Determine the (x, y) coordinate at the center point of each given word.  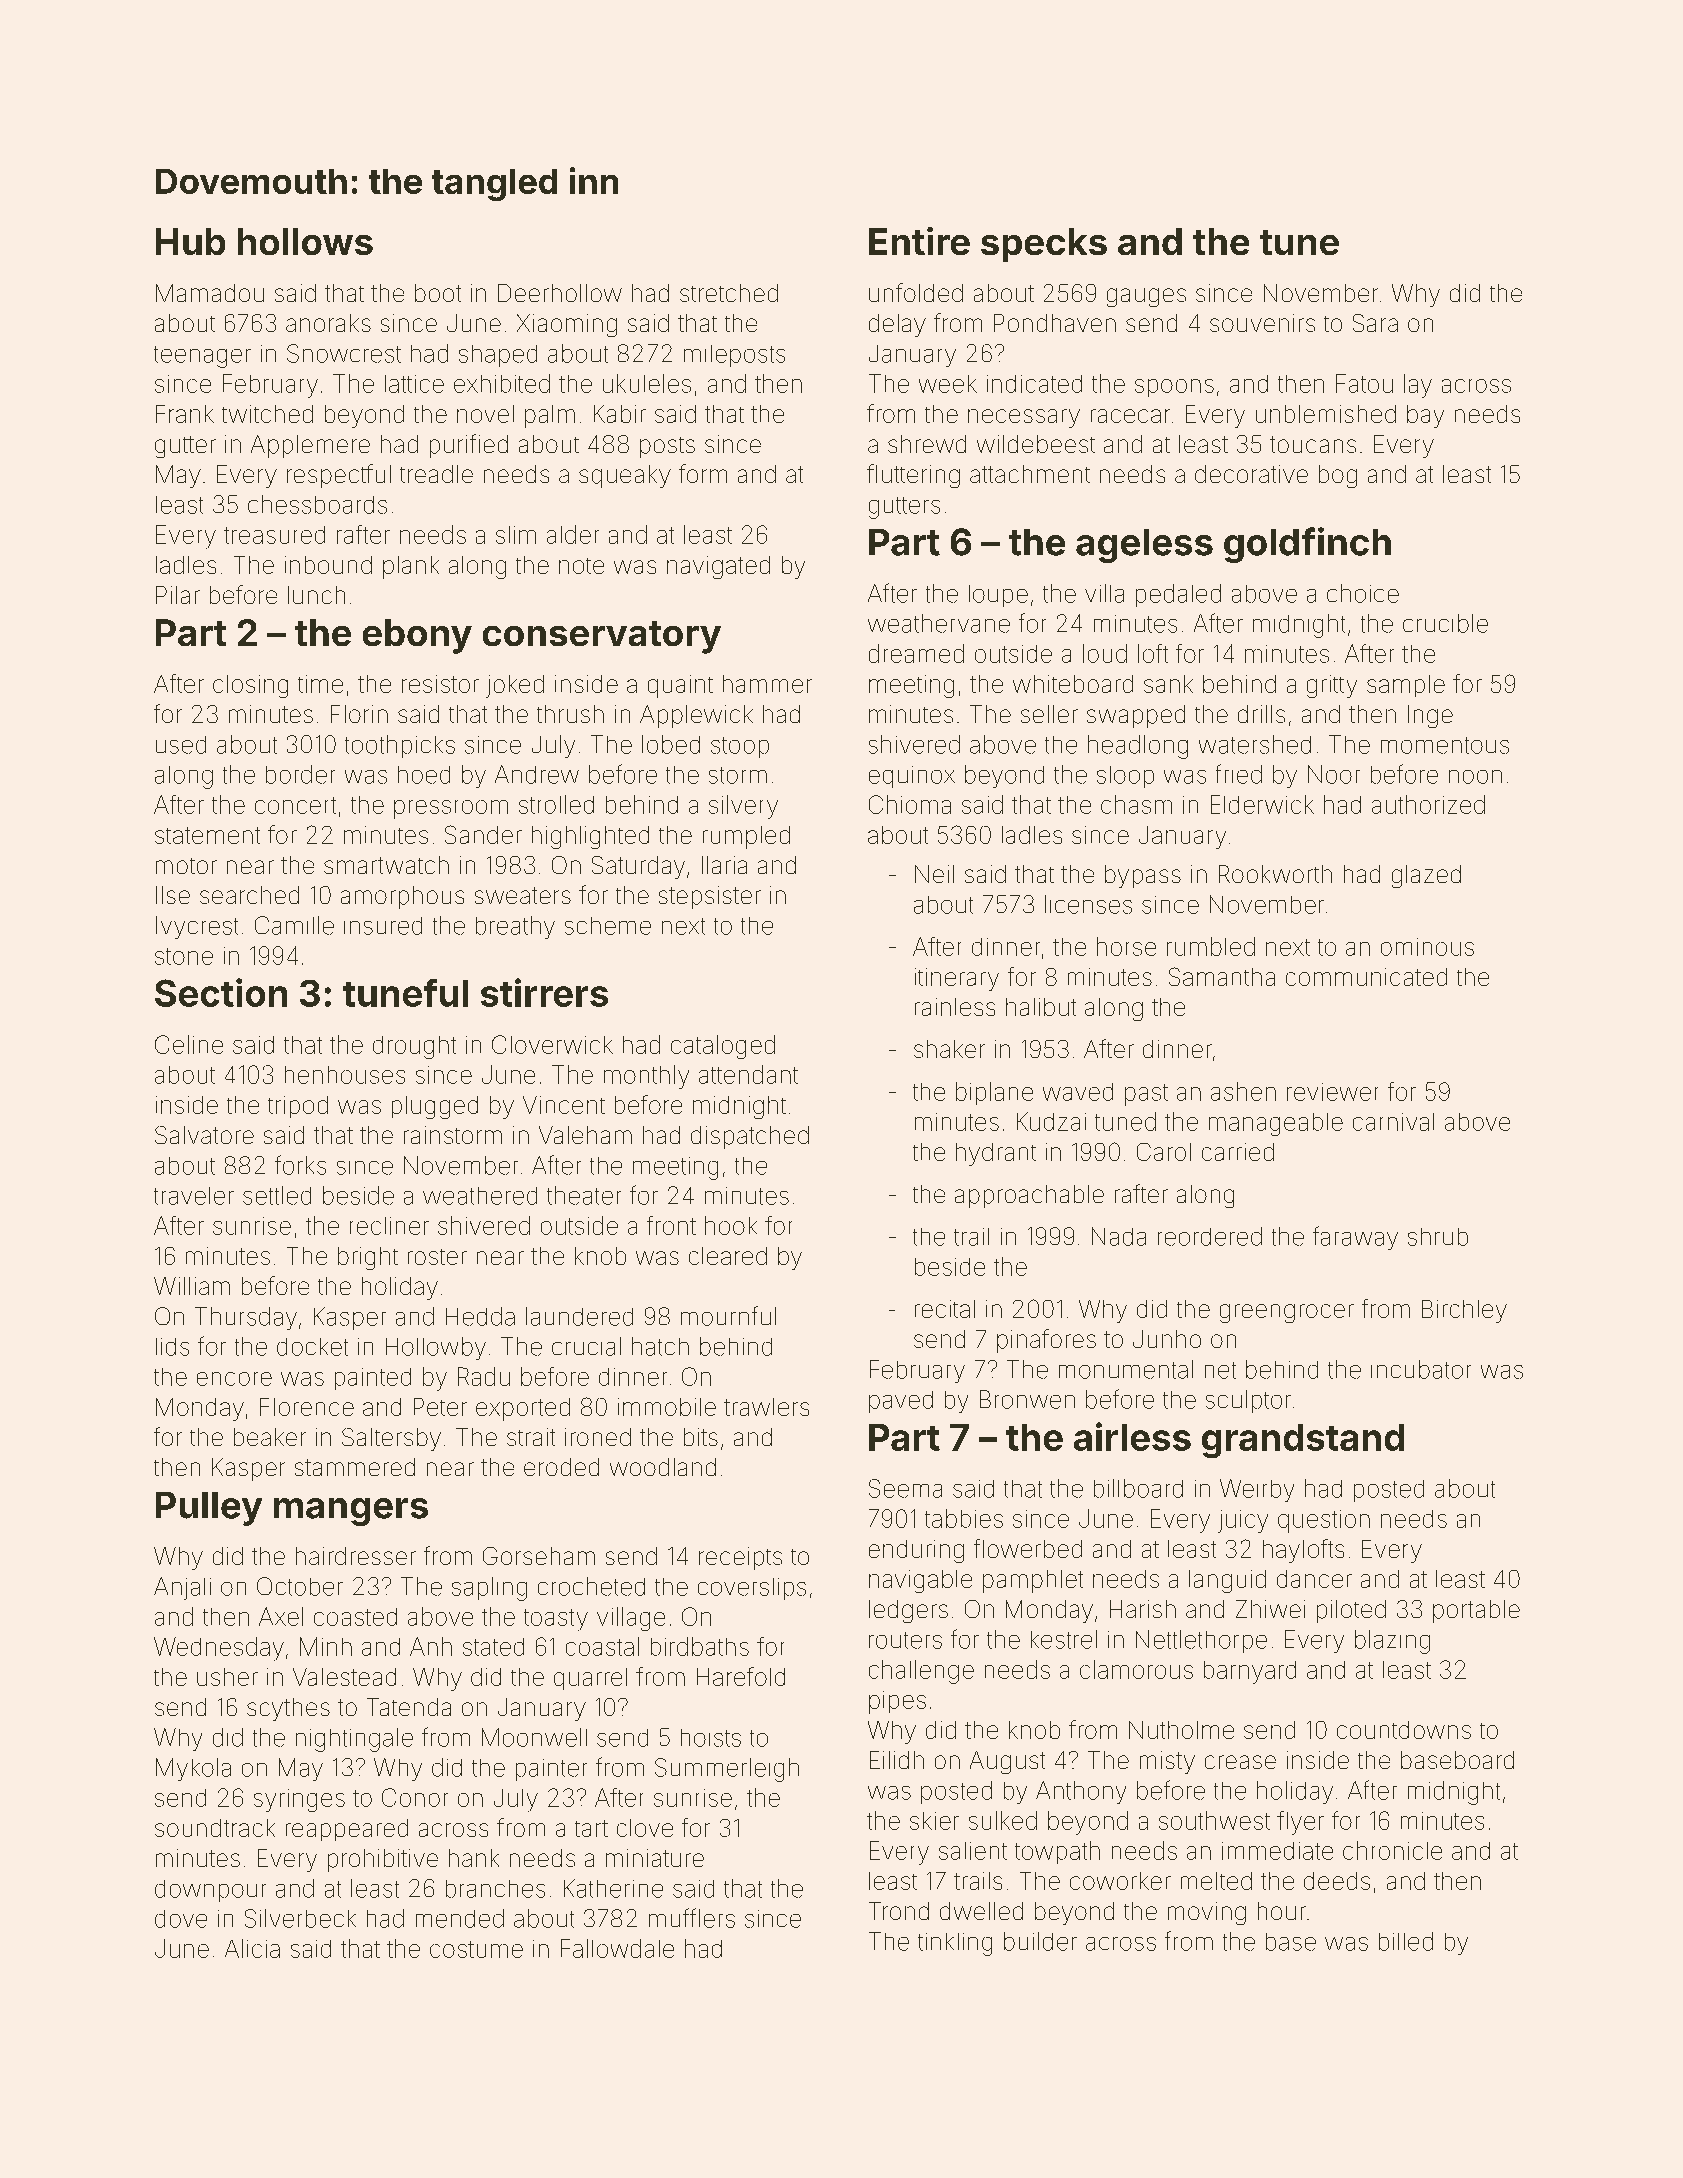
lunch (316, 595)
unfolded (916, 292)
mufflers (692, 1918)
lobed (671, 744)
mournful (728, 1316)
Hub (190, 241)
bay (1425, 416)
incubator (1421, 1369)
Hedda (480, 1316)
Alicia (252, 1948)
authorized (1428, 804)
